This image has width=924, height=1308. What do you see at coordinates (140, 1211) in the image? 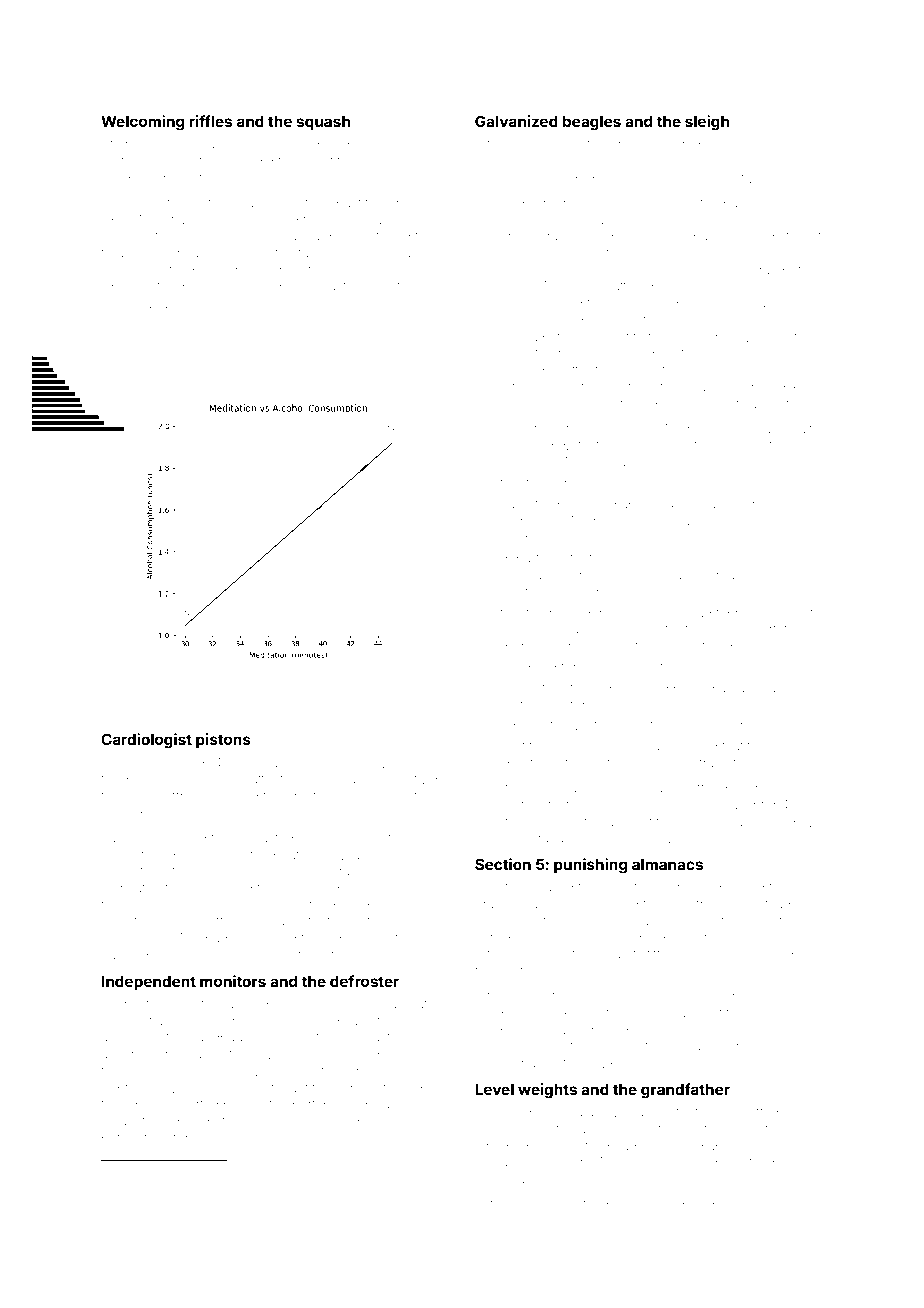
I see `Umberstead` at bounding box center [140, 1211].
